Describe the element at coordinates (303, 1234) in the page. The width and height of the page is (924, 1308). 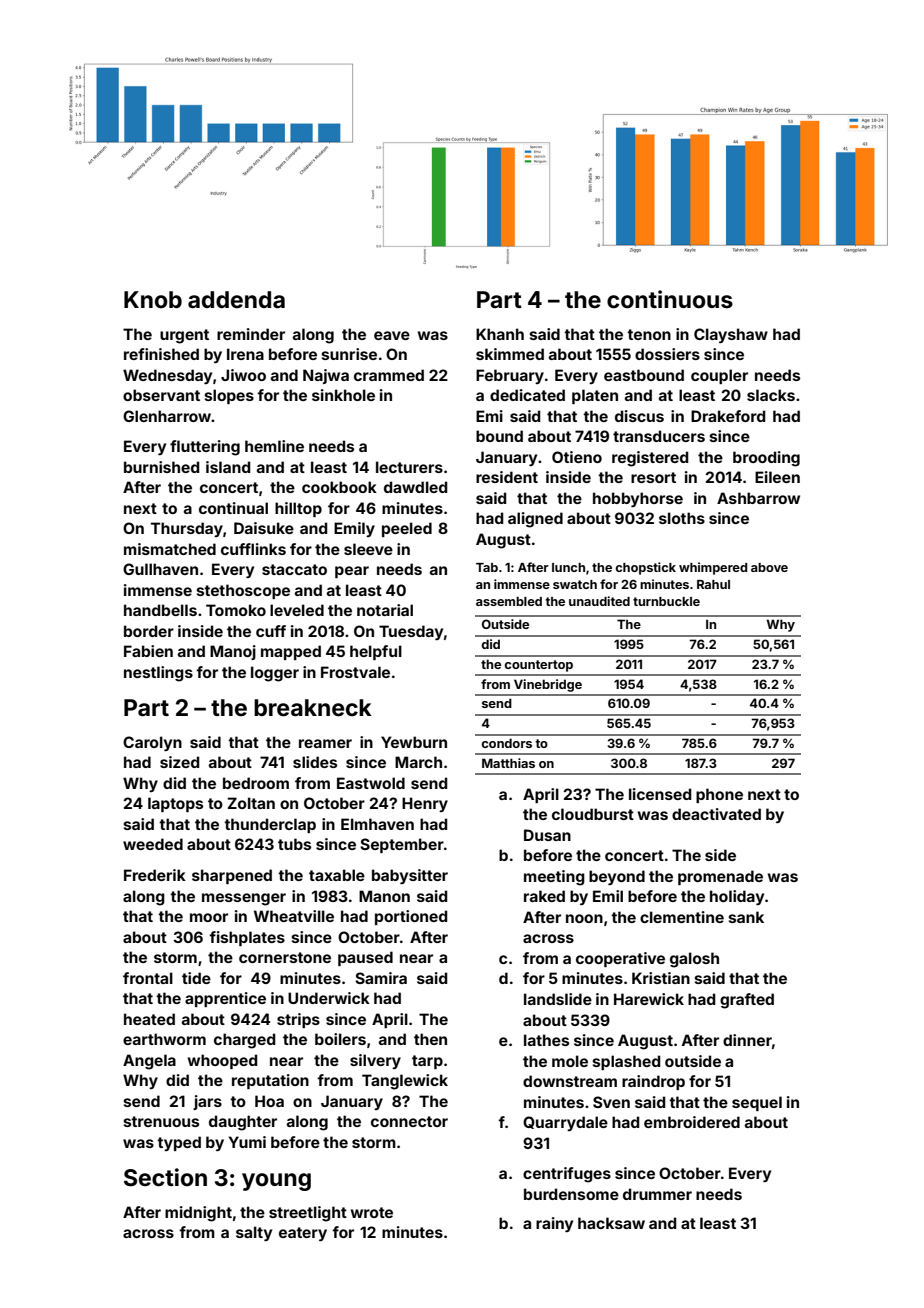
I see `eatery` at that location.
